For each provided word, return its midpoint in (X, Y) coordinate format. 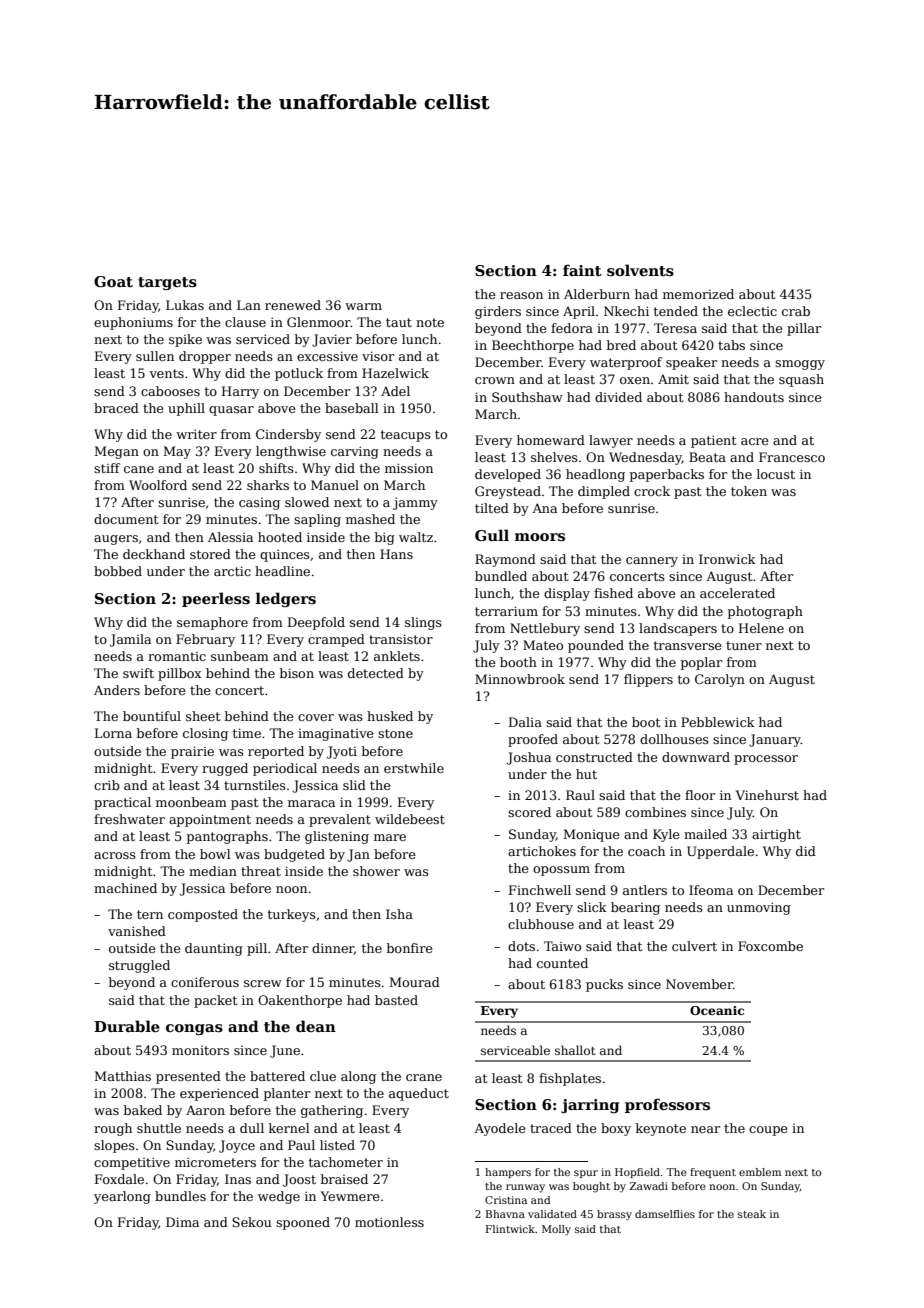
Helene (761, 628)
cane (139, 469)
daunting (214, 949)
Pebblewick (718, 722)
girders (498, 312)
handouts (754, 397)
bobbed (118, 571)
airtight (776, 835)
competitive (132, 1163)
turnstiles (255, 785)
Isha (399, 914)
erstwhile (414, 768)
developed (508, 475)
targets (167, 283)
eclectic (752, 311)
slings (423, 623)
